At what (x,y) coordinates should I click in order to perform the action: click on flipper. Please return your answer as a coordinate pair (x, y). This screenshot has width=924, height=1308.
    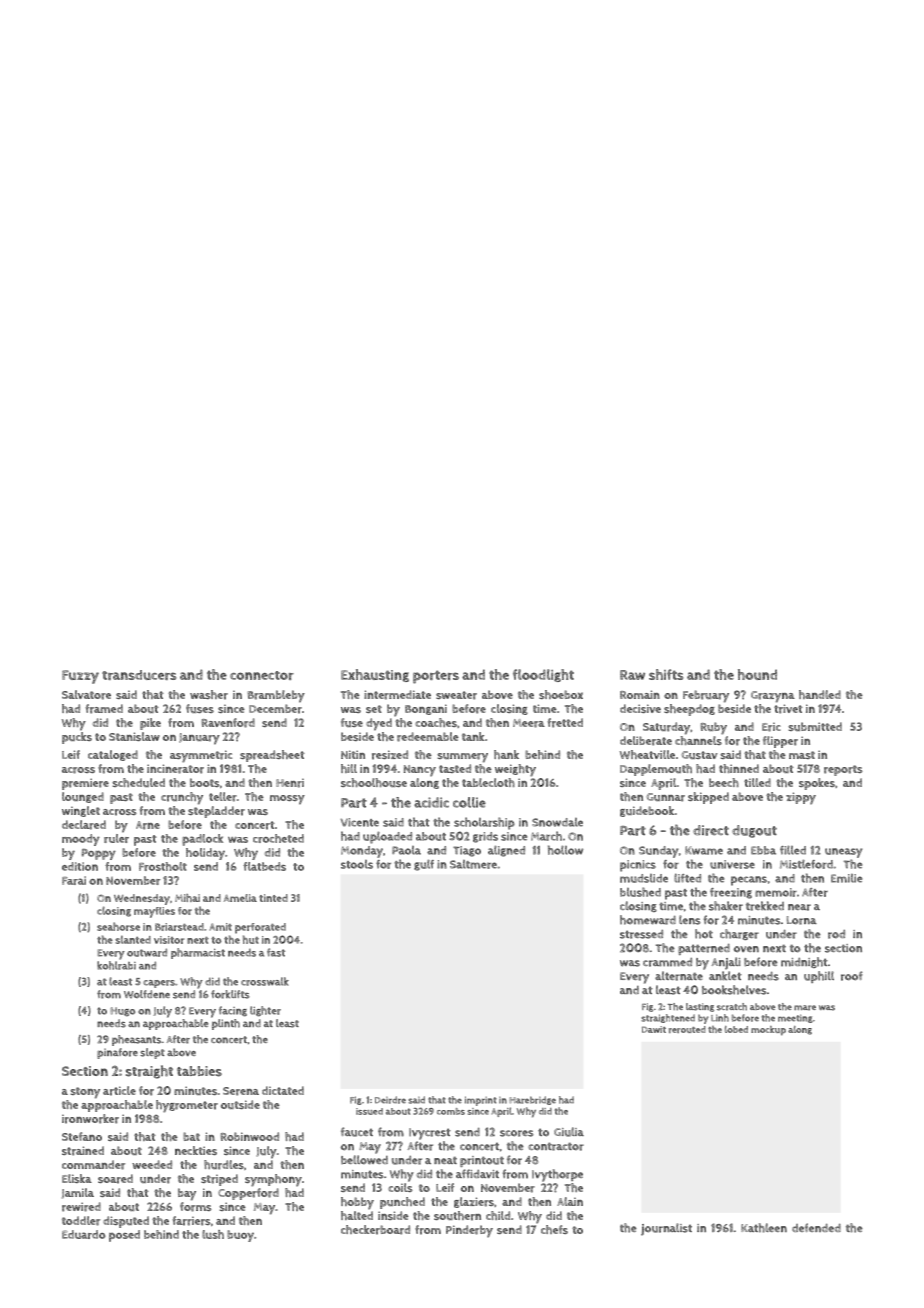
    Looking at the image, I should click on (780, 742).
